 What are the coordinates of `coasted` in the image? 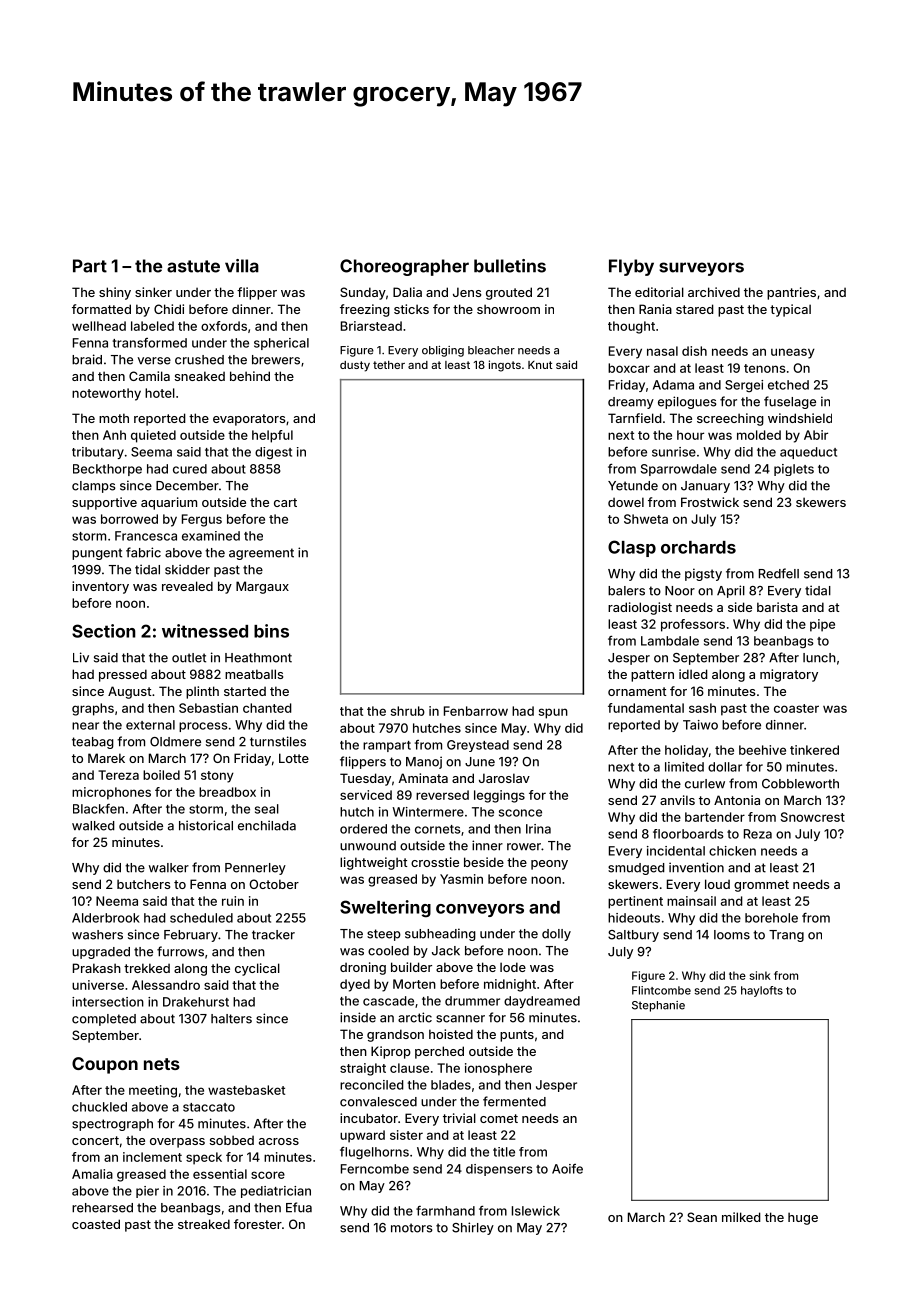 It's located at (96, 1224).
